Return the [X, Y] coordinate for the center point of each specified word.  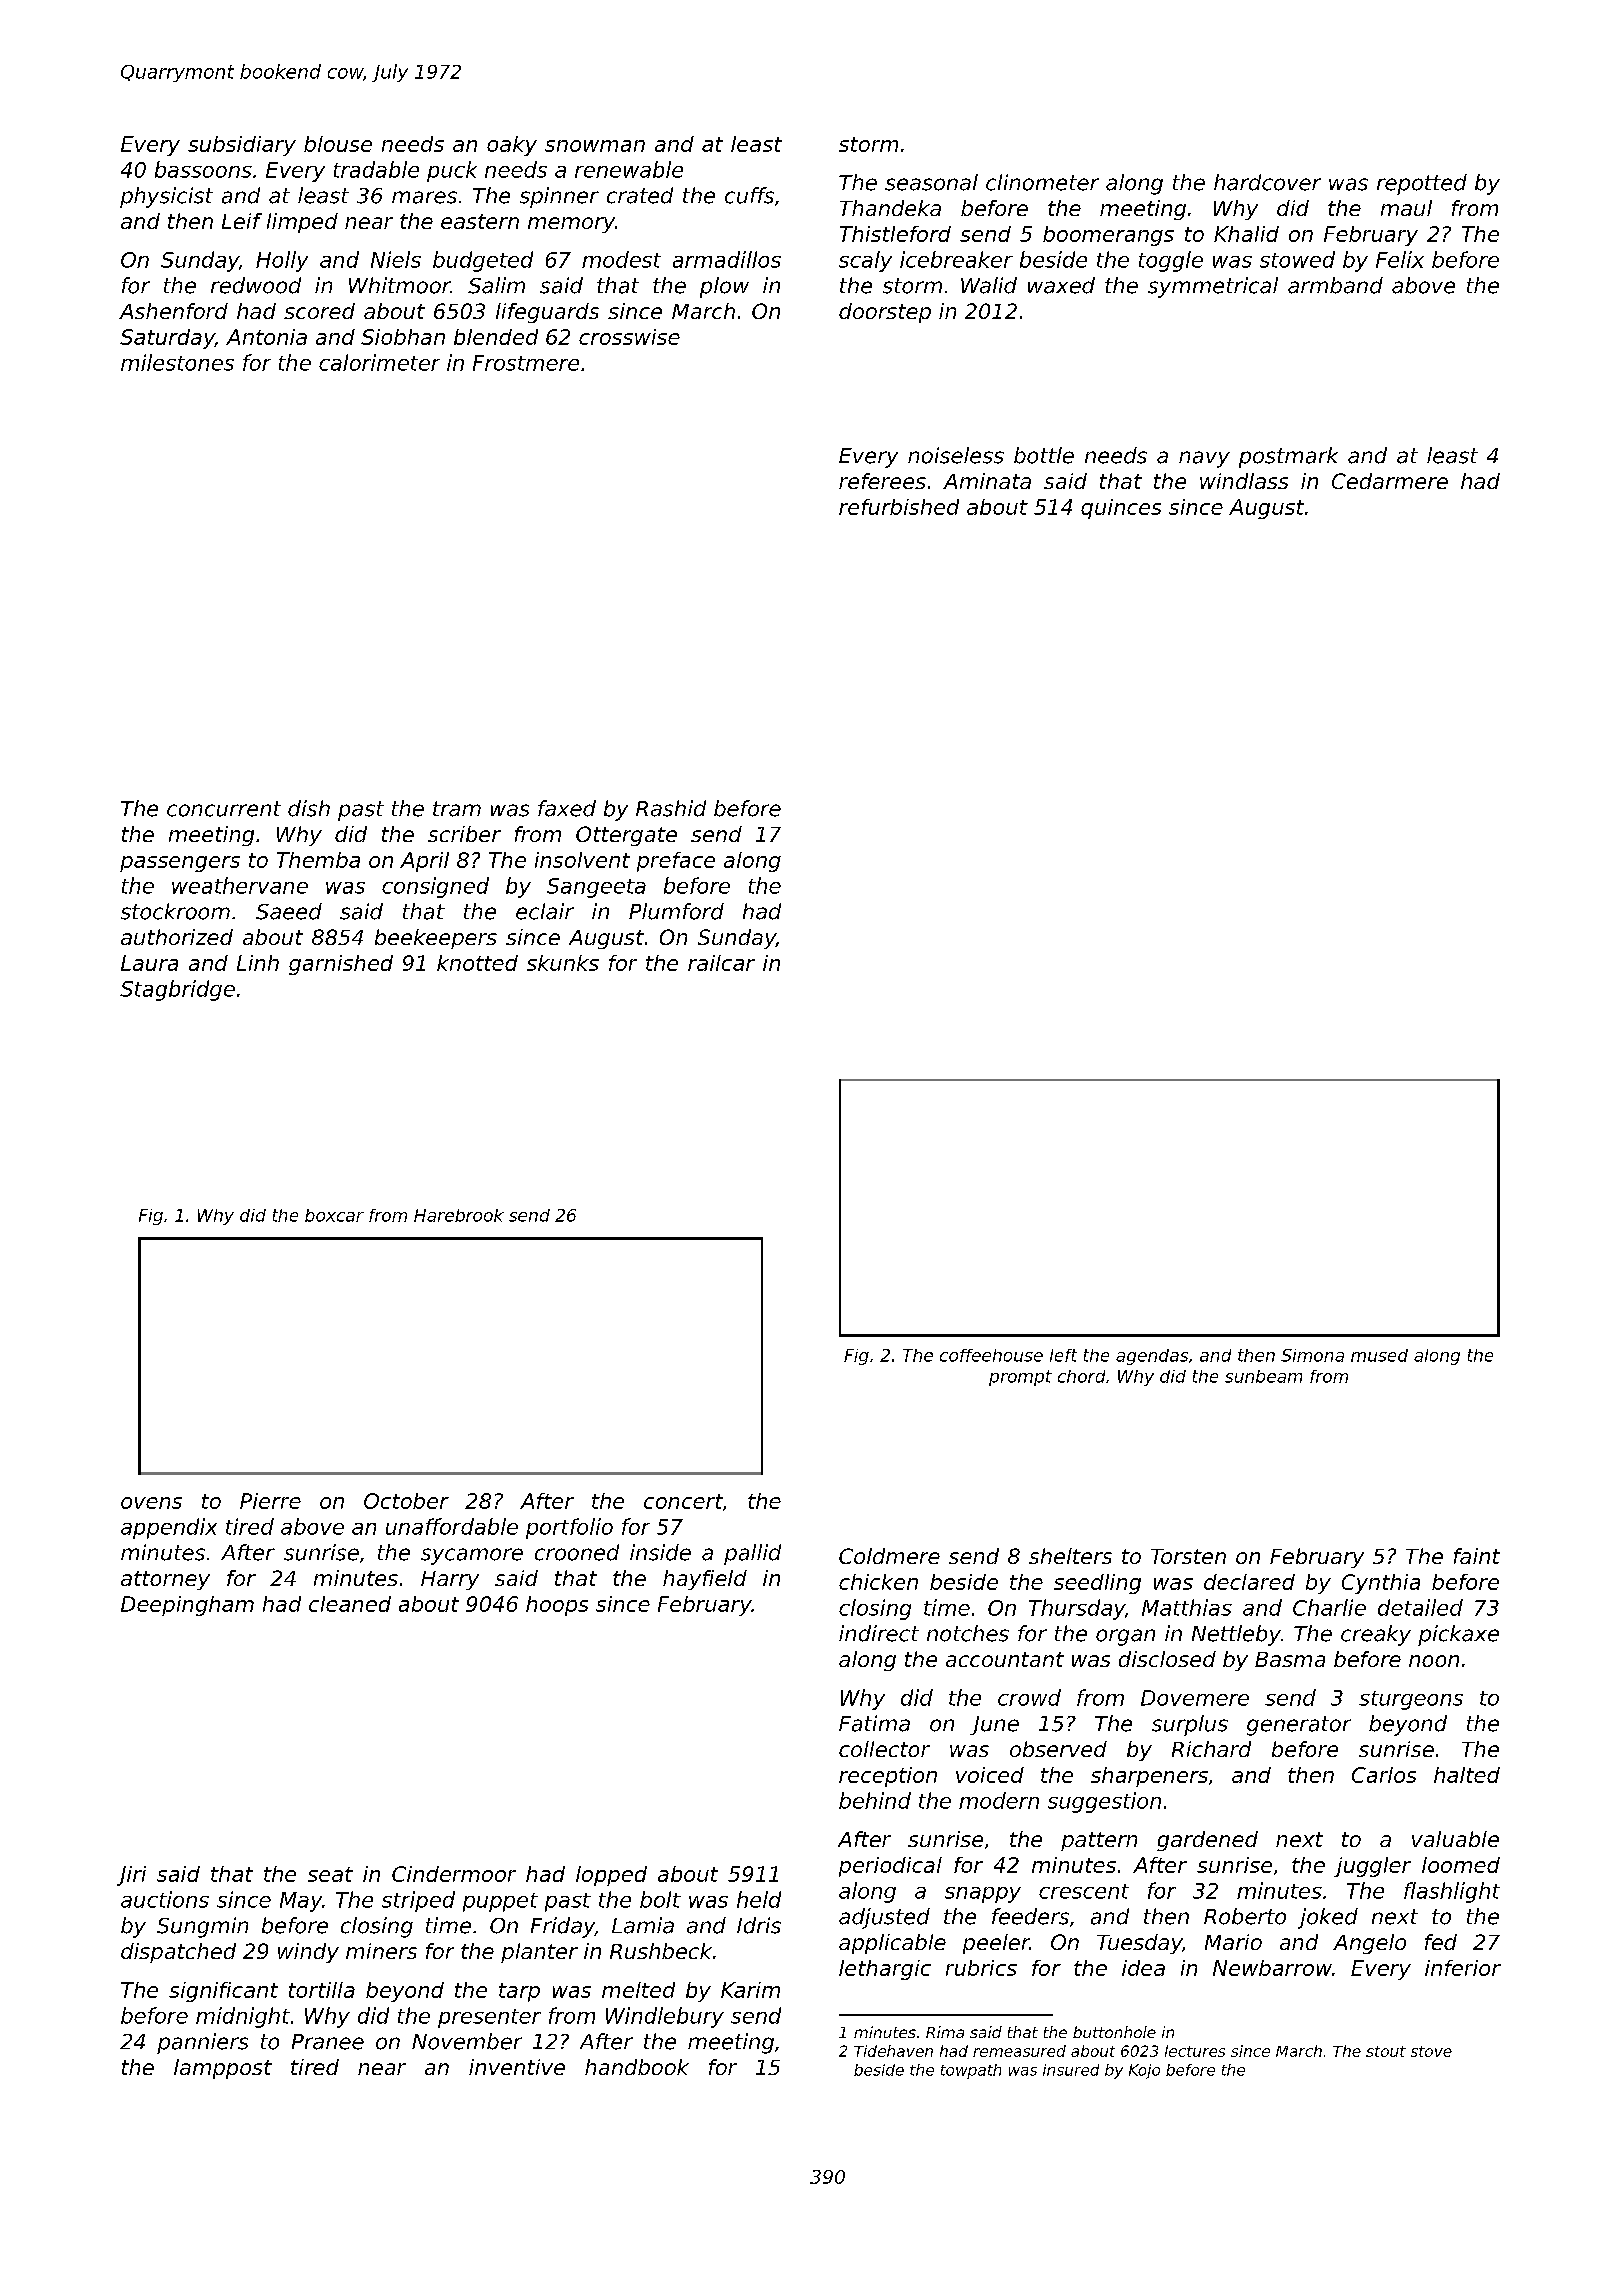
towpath [971, 2071]
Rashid [671, 808]
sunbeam [1263, 1376]
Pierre [270, 1501]
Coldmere [889, 1556]
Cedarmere [1390, 481]
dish [309, 808]
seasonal [931, 182]
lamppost [223, 2069]
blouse [338, 144]
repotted [1422, 184]
